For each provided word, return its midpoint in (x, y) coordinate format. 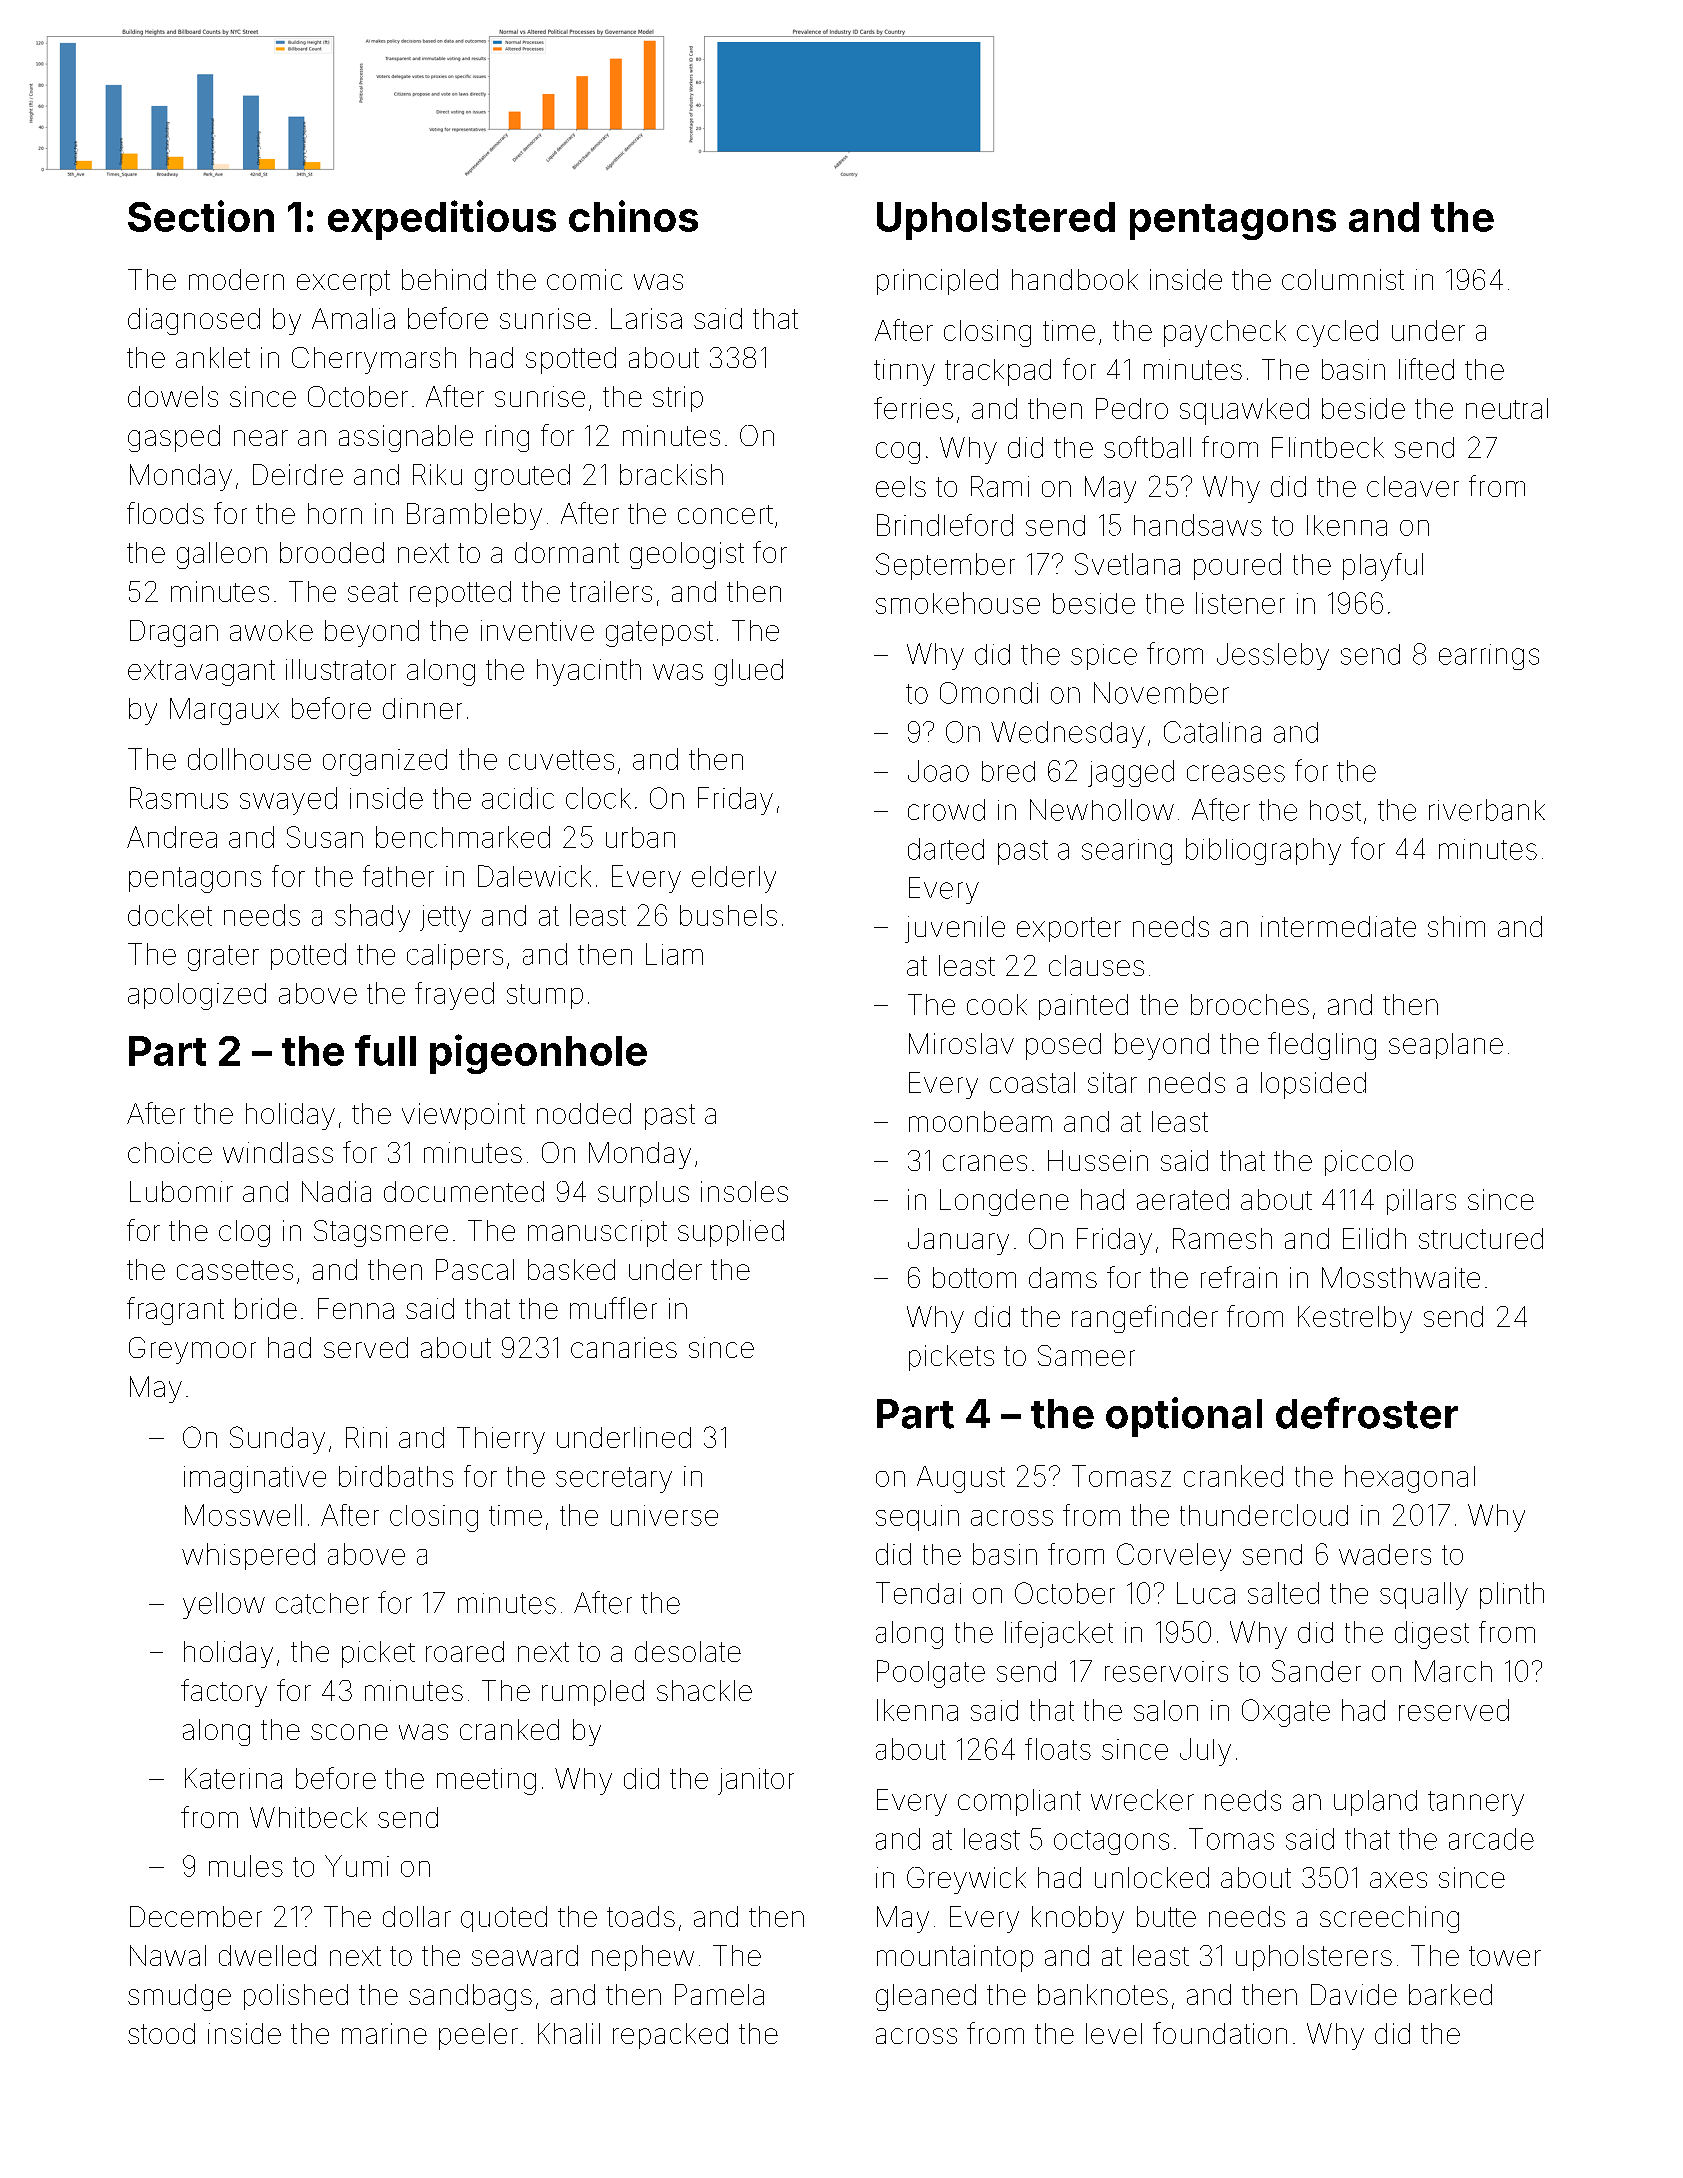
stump (545, 996)
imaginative (255, 1479)
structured (1481, 1238)
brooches (1250, 1004)
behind (444, 279)
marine (384, 2033)
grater (223, 958)
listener (1240, 603)
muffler (613, 1308)
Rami (1000, 486)
